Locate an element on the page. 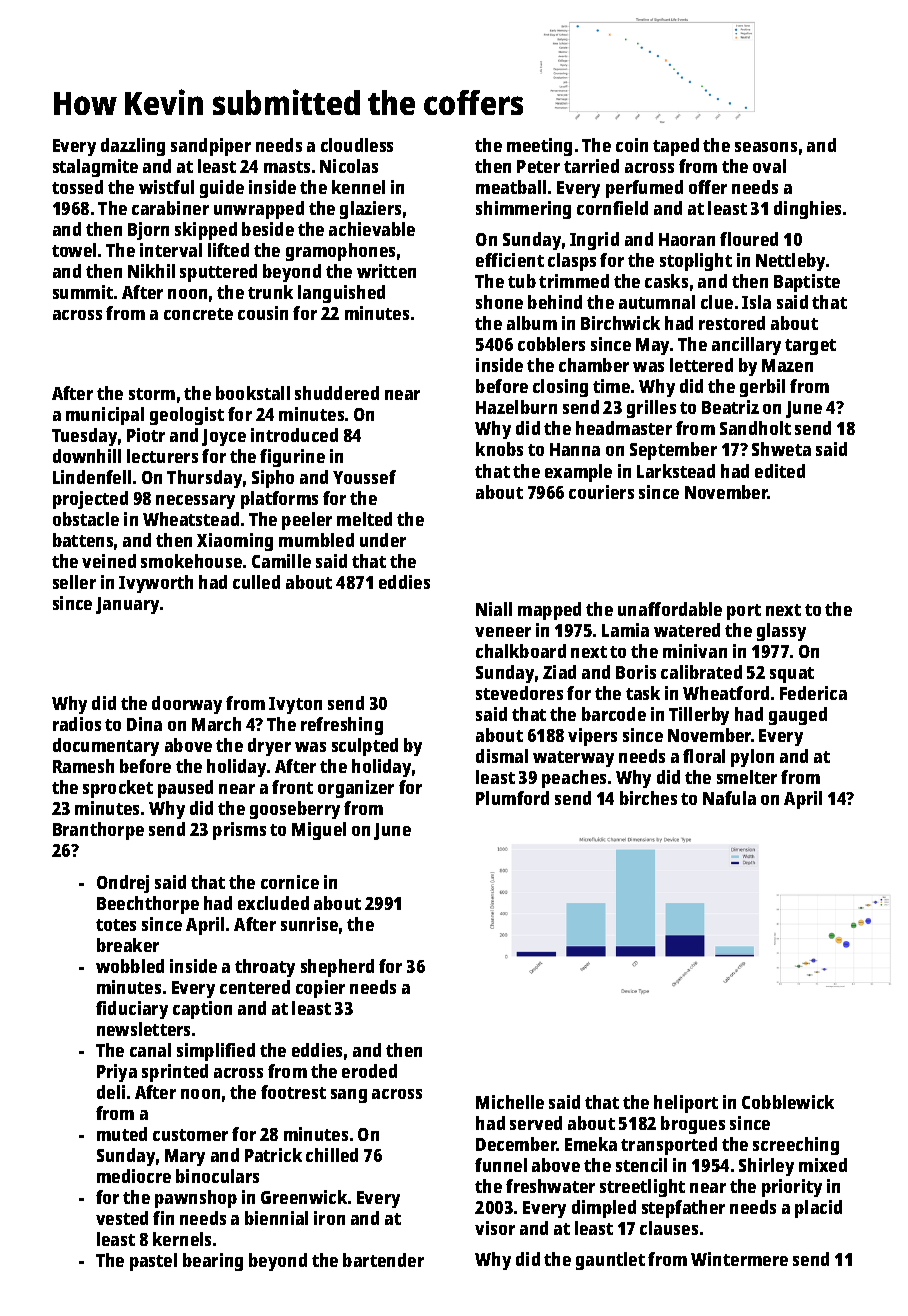  Nafula is located at coordinates (729, 798).
